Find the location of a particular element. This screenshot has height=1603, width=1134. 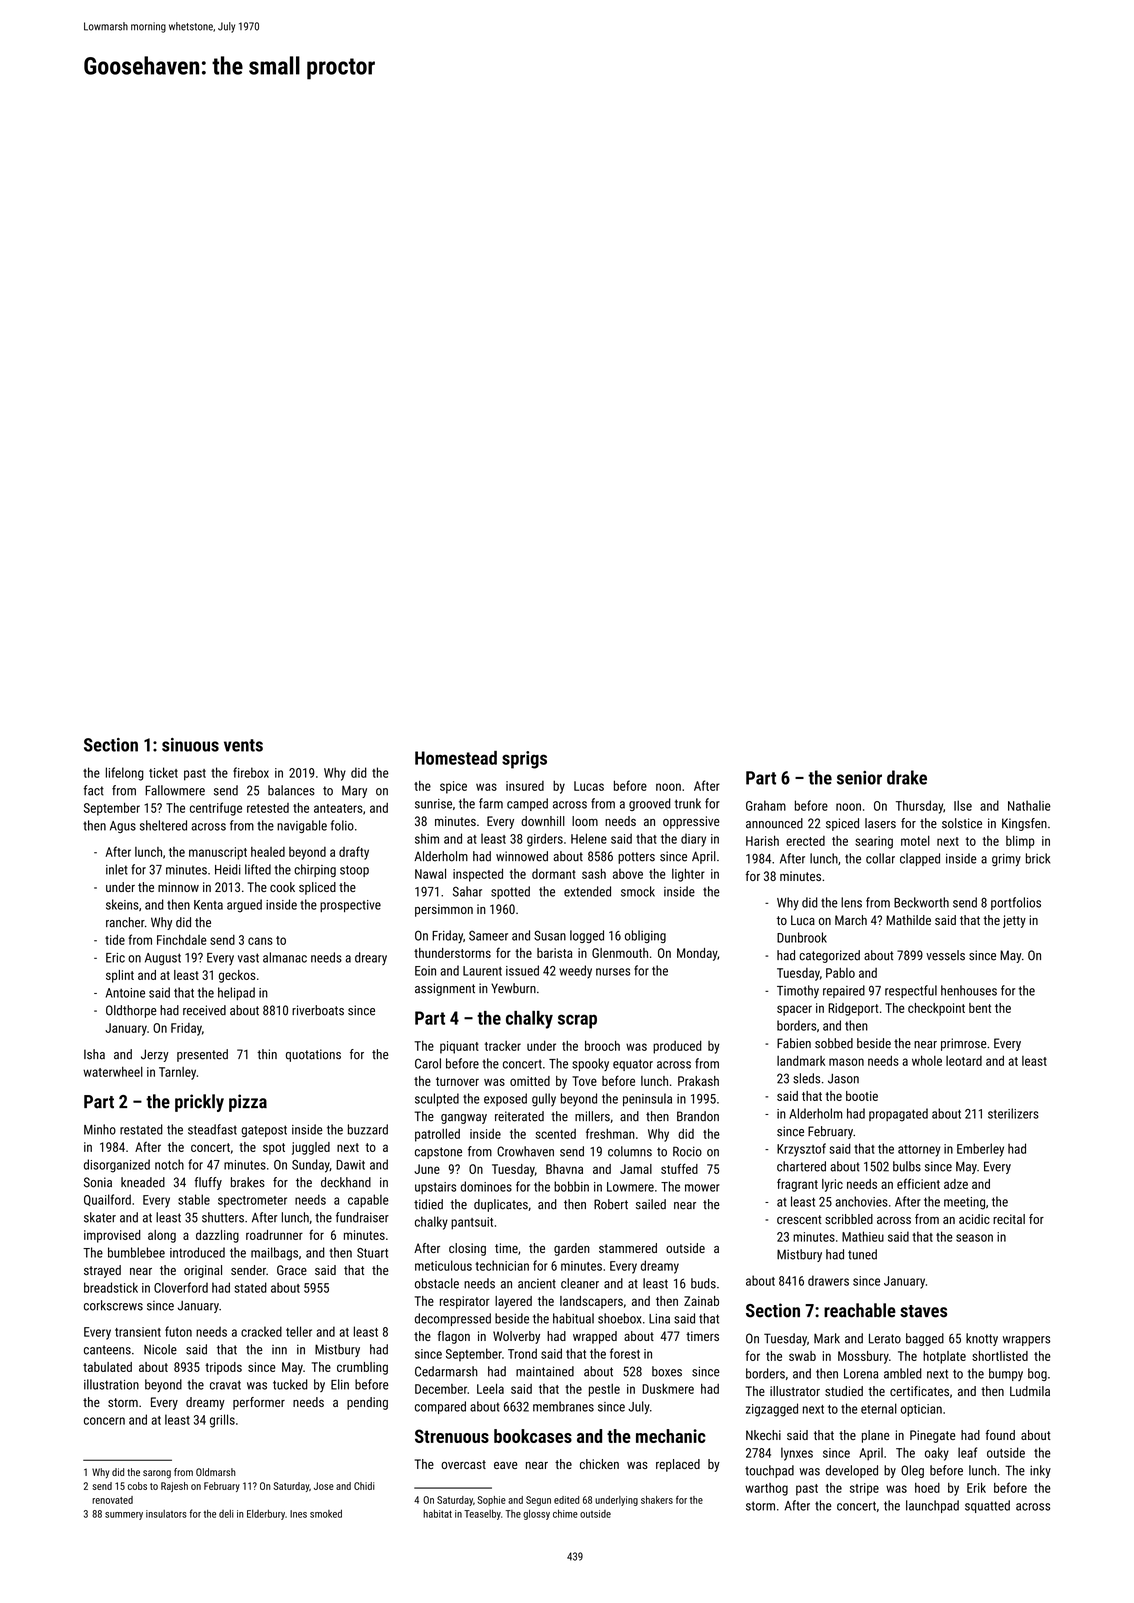

decompressed is located at coordinates (453, 1319).
